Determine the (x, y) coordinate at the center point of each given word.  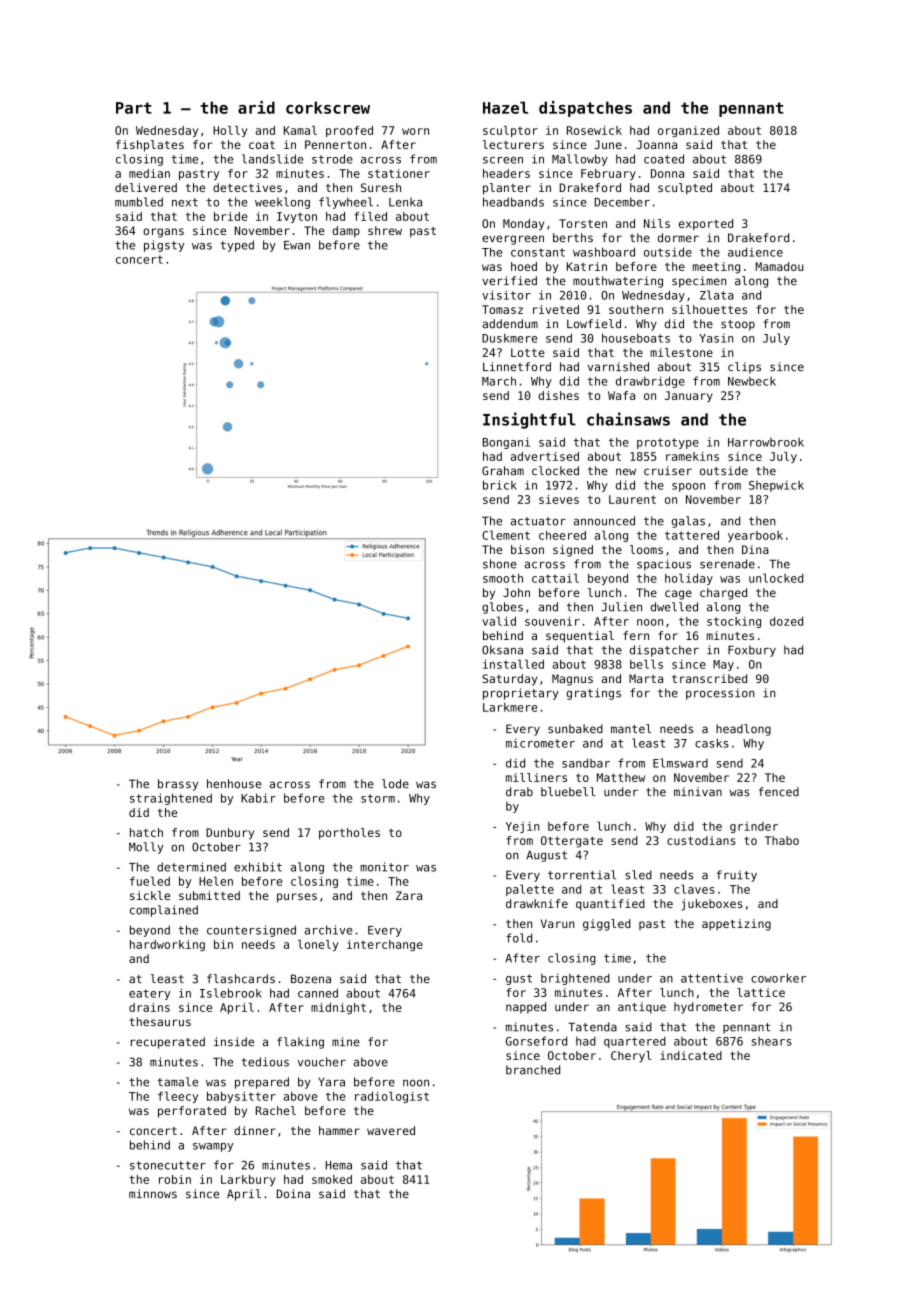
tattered (692, 535)
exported (706, 224)
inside (234, 1042)
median (149, 173)
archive (329, 930)
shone (500, 564)
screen (503, 160)
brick (500, 485)
